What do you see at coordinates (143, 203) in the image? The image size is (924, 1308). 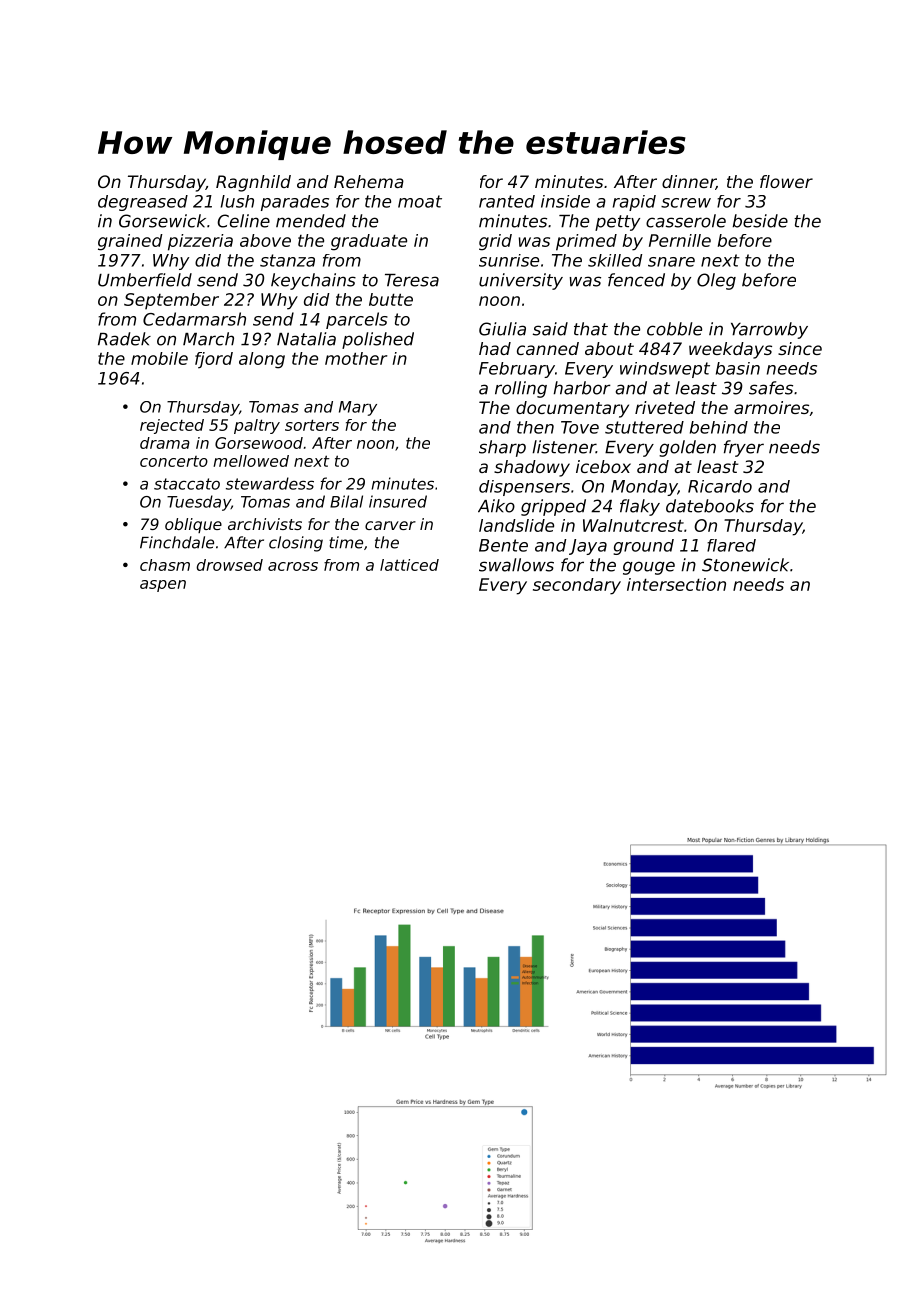 I see `degreased` at bounding box center [143, 203].
